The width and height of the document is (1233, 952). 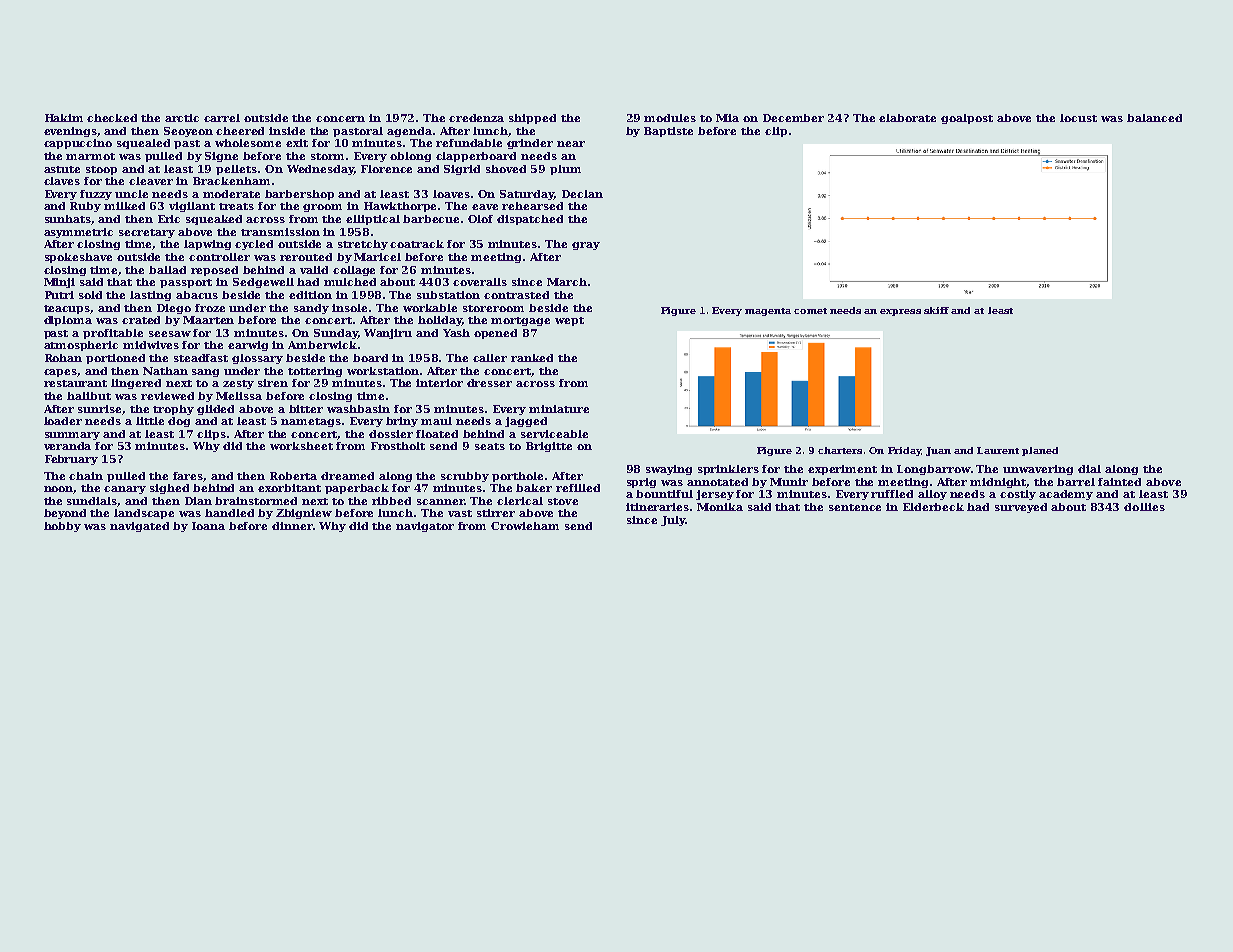 I want to click on vast, so click(x=460, y=513).
